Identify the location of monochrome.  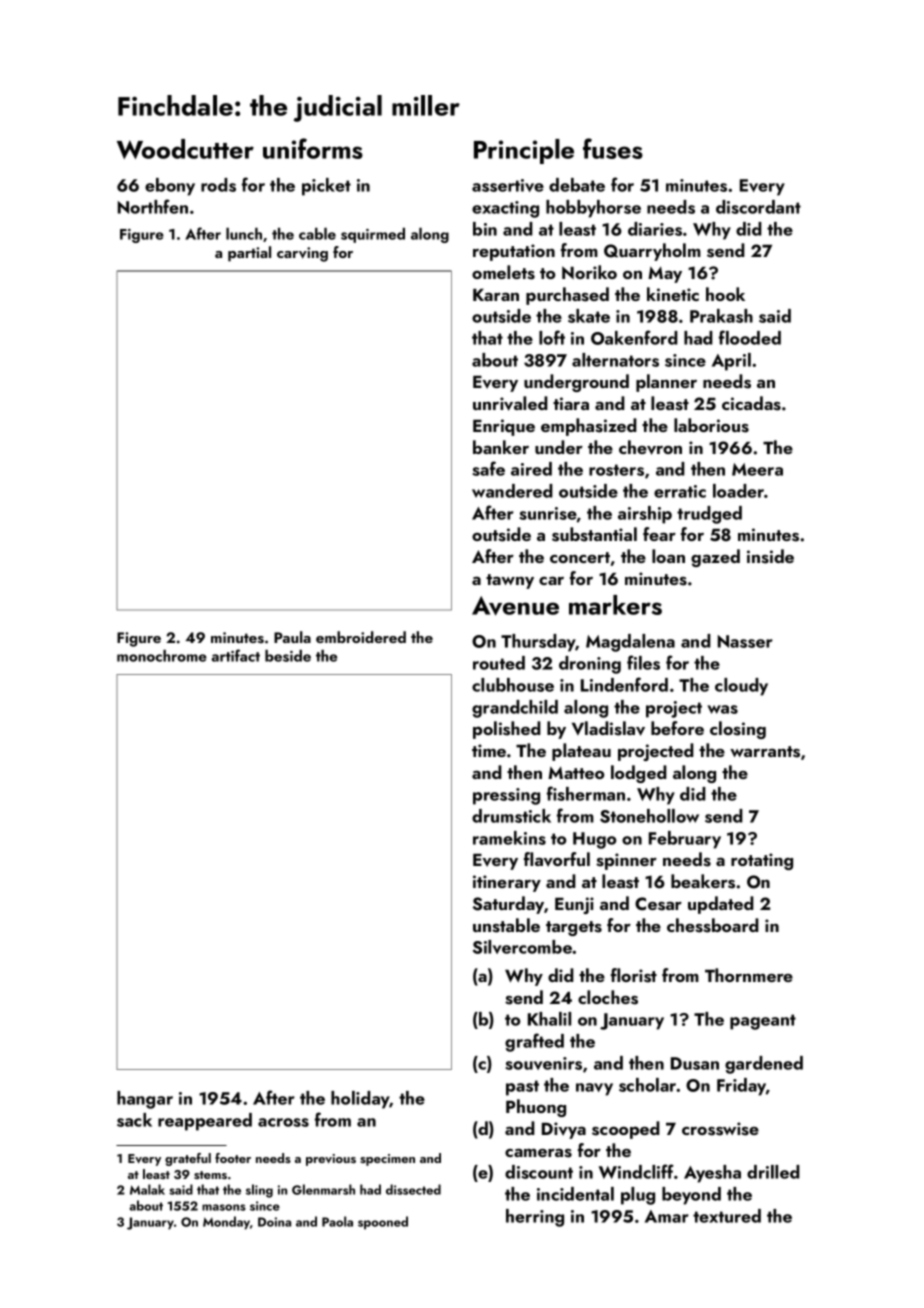
(162, 656).
